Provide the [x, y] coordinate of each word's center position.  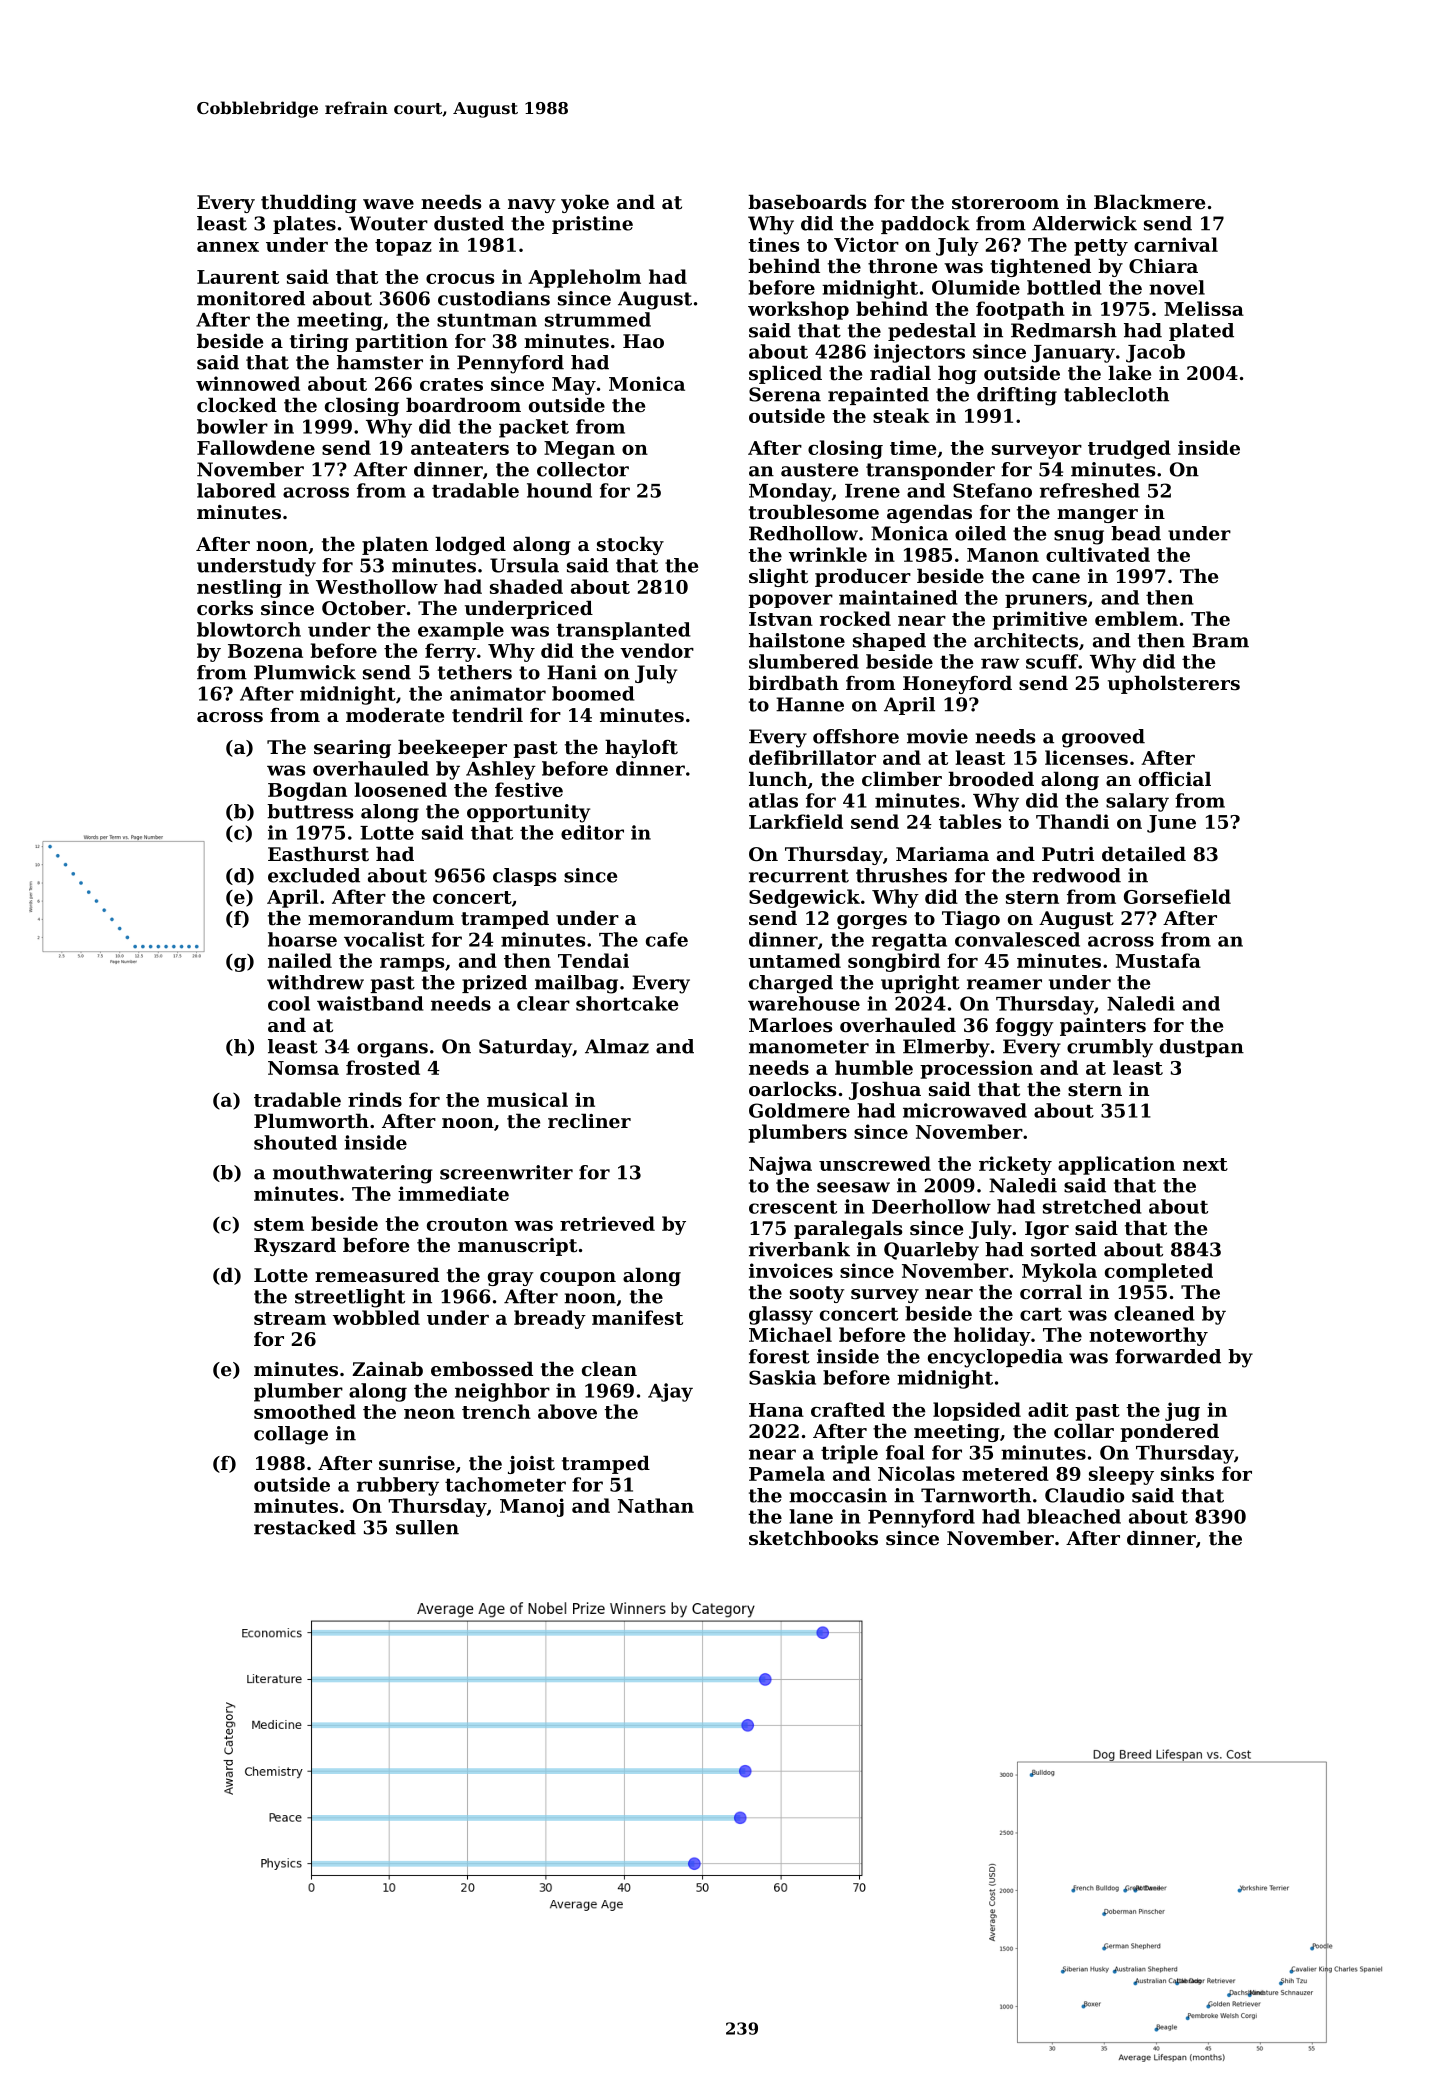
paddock [925, 225]
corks [225, 608]
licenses [1086, 757]
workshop [798, 310]
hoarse [302, 939]
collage [291, 1435]
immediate [453, 1193]
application [1116, 1165]
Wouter [388, 223]
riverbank [799, 1249]
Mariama [942, 854]
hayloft [641, 748]
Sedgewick [804, 898]
